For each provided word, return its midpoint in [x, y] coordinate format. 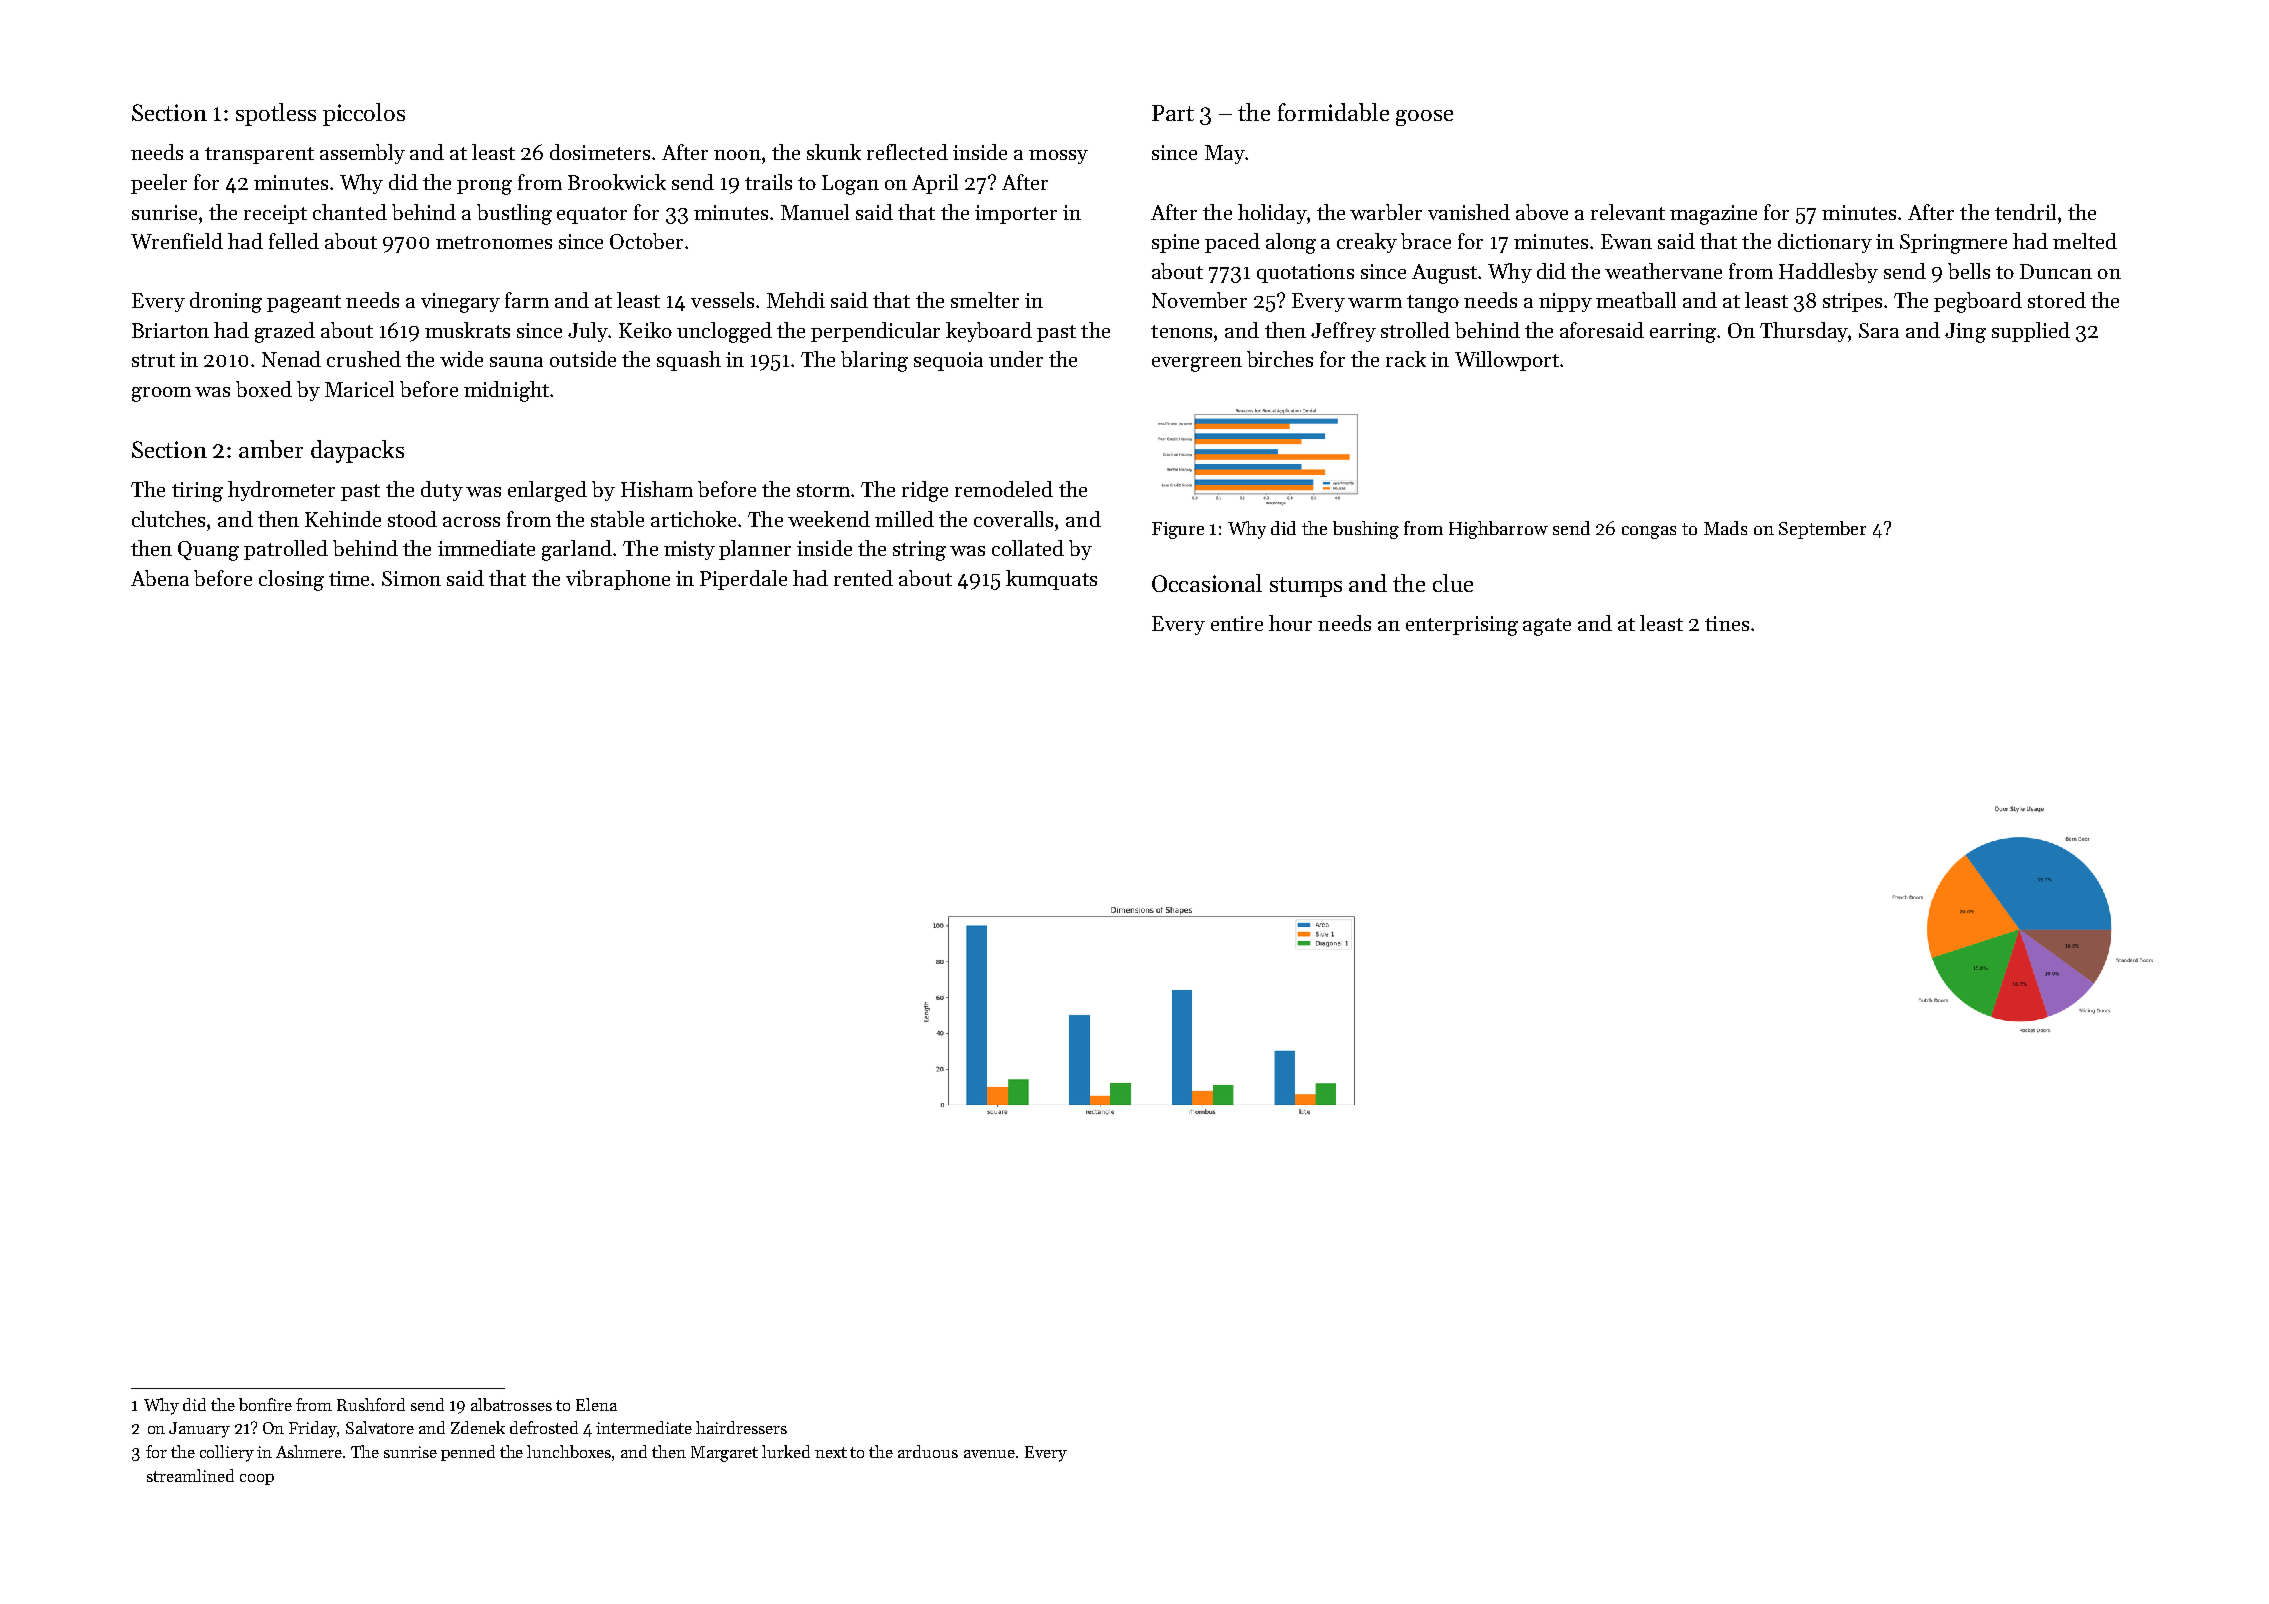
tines [1727, 623]
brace [1426, 241]
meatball [1636, 300]
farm [527, 300]
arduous [928, 1451]
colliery [227, 1453]
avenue [989, 1454]
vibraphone [618, 580]
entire [1237, 623]
